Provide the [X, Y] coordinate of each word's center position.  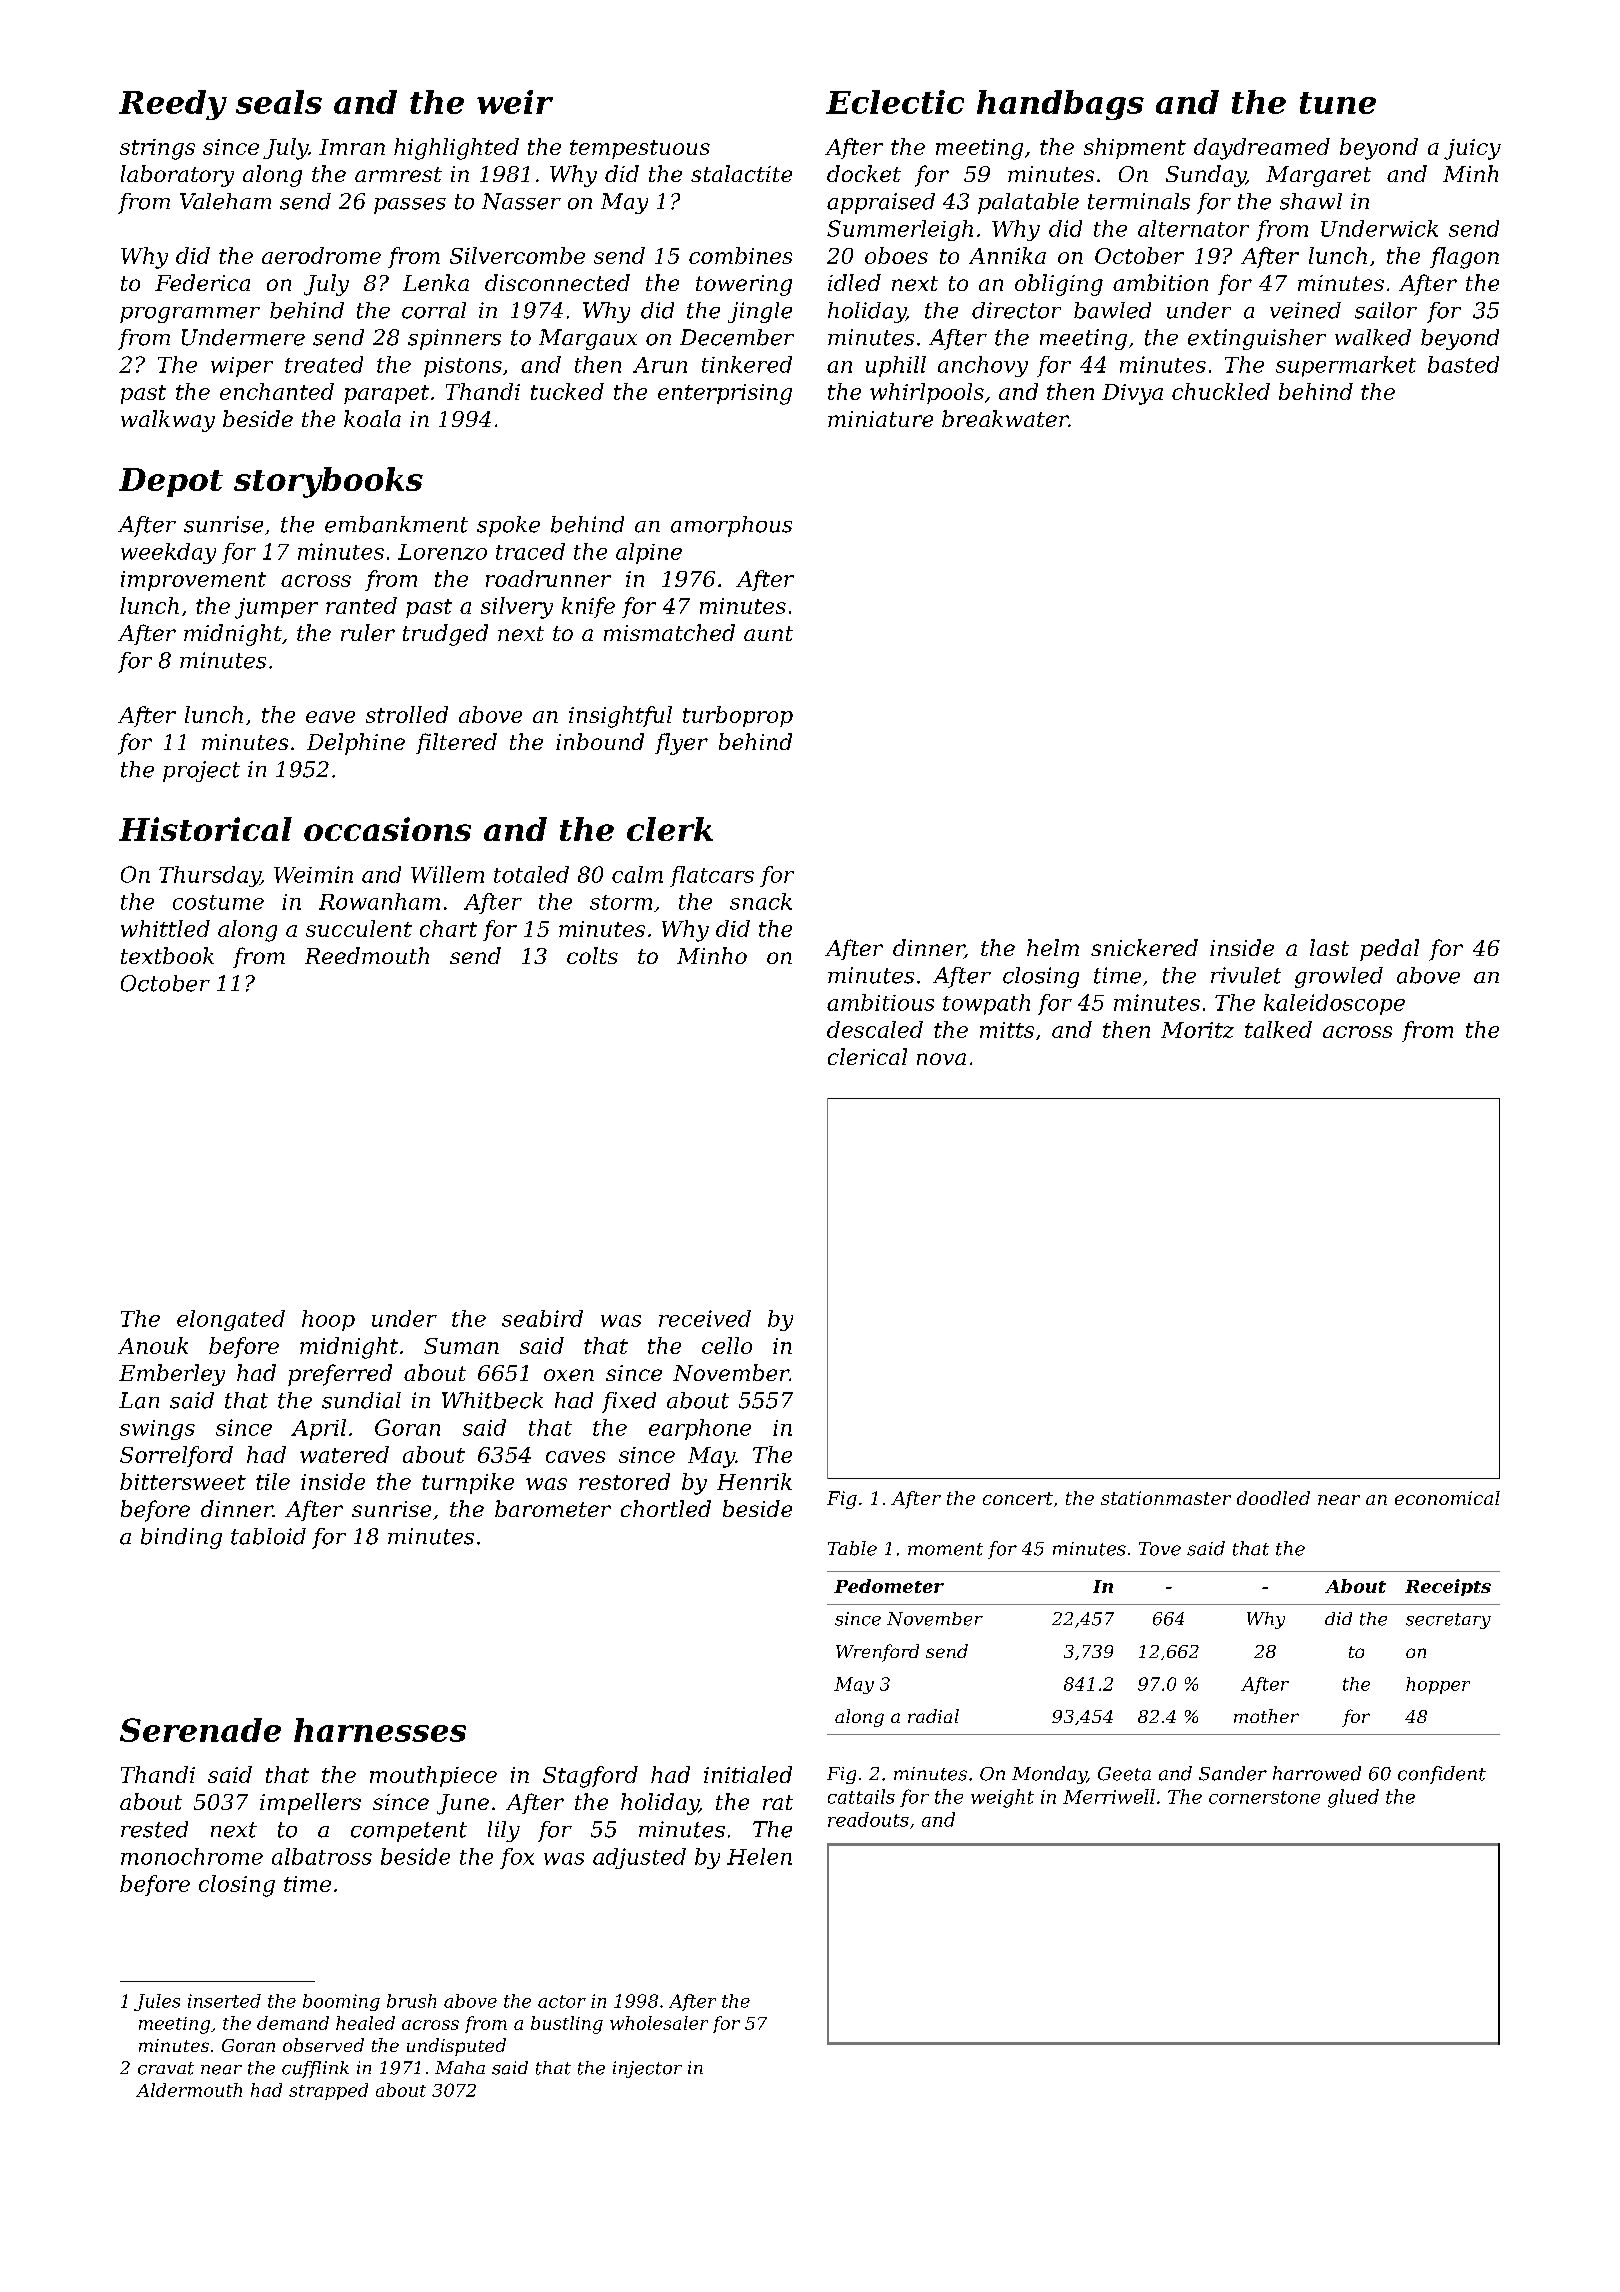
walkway [168, 421]
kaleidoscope [1334, 1004]
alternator [1193, 228]
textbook [167, 955]
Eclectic [895, 102]
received [705, 1318]
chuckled [1221, 391]
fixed [629, 1402]
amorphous [731, 526]
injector [647, 2069]
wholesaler [659, 2023]
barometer [553, 1508]
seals [279, 102]
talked [1278, 1029]
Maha [460, 2067]
